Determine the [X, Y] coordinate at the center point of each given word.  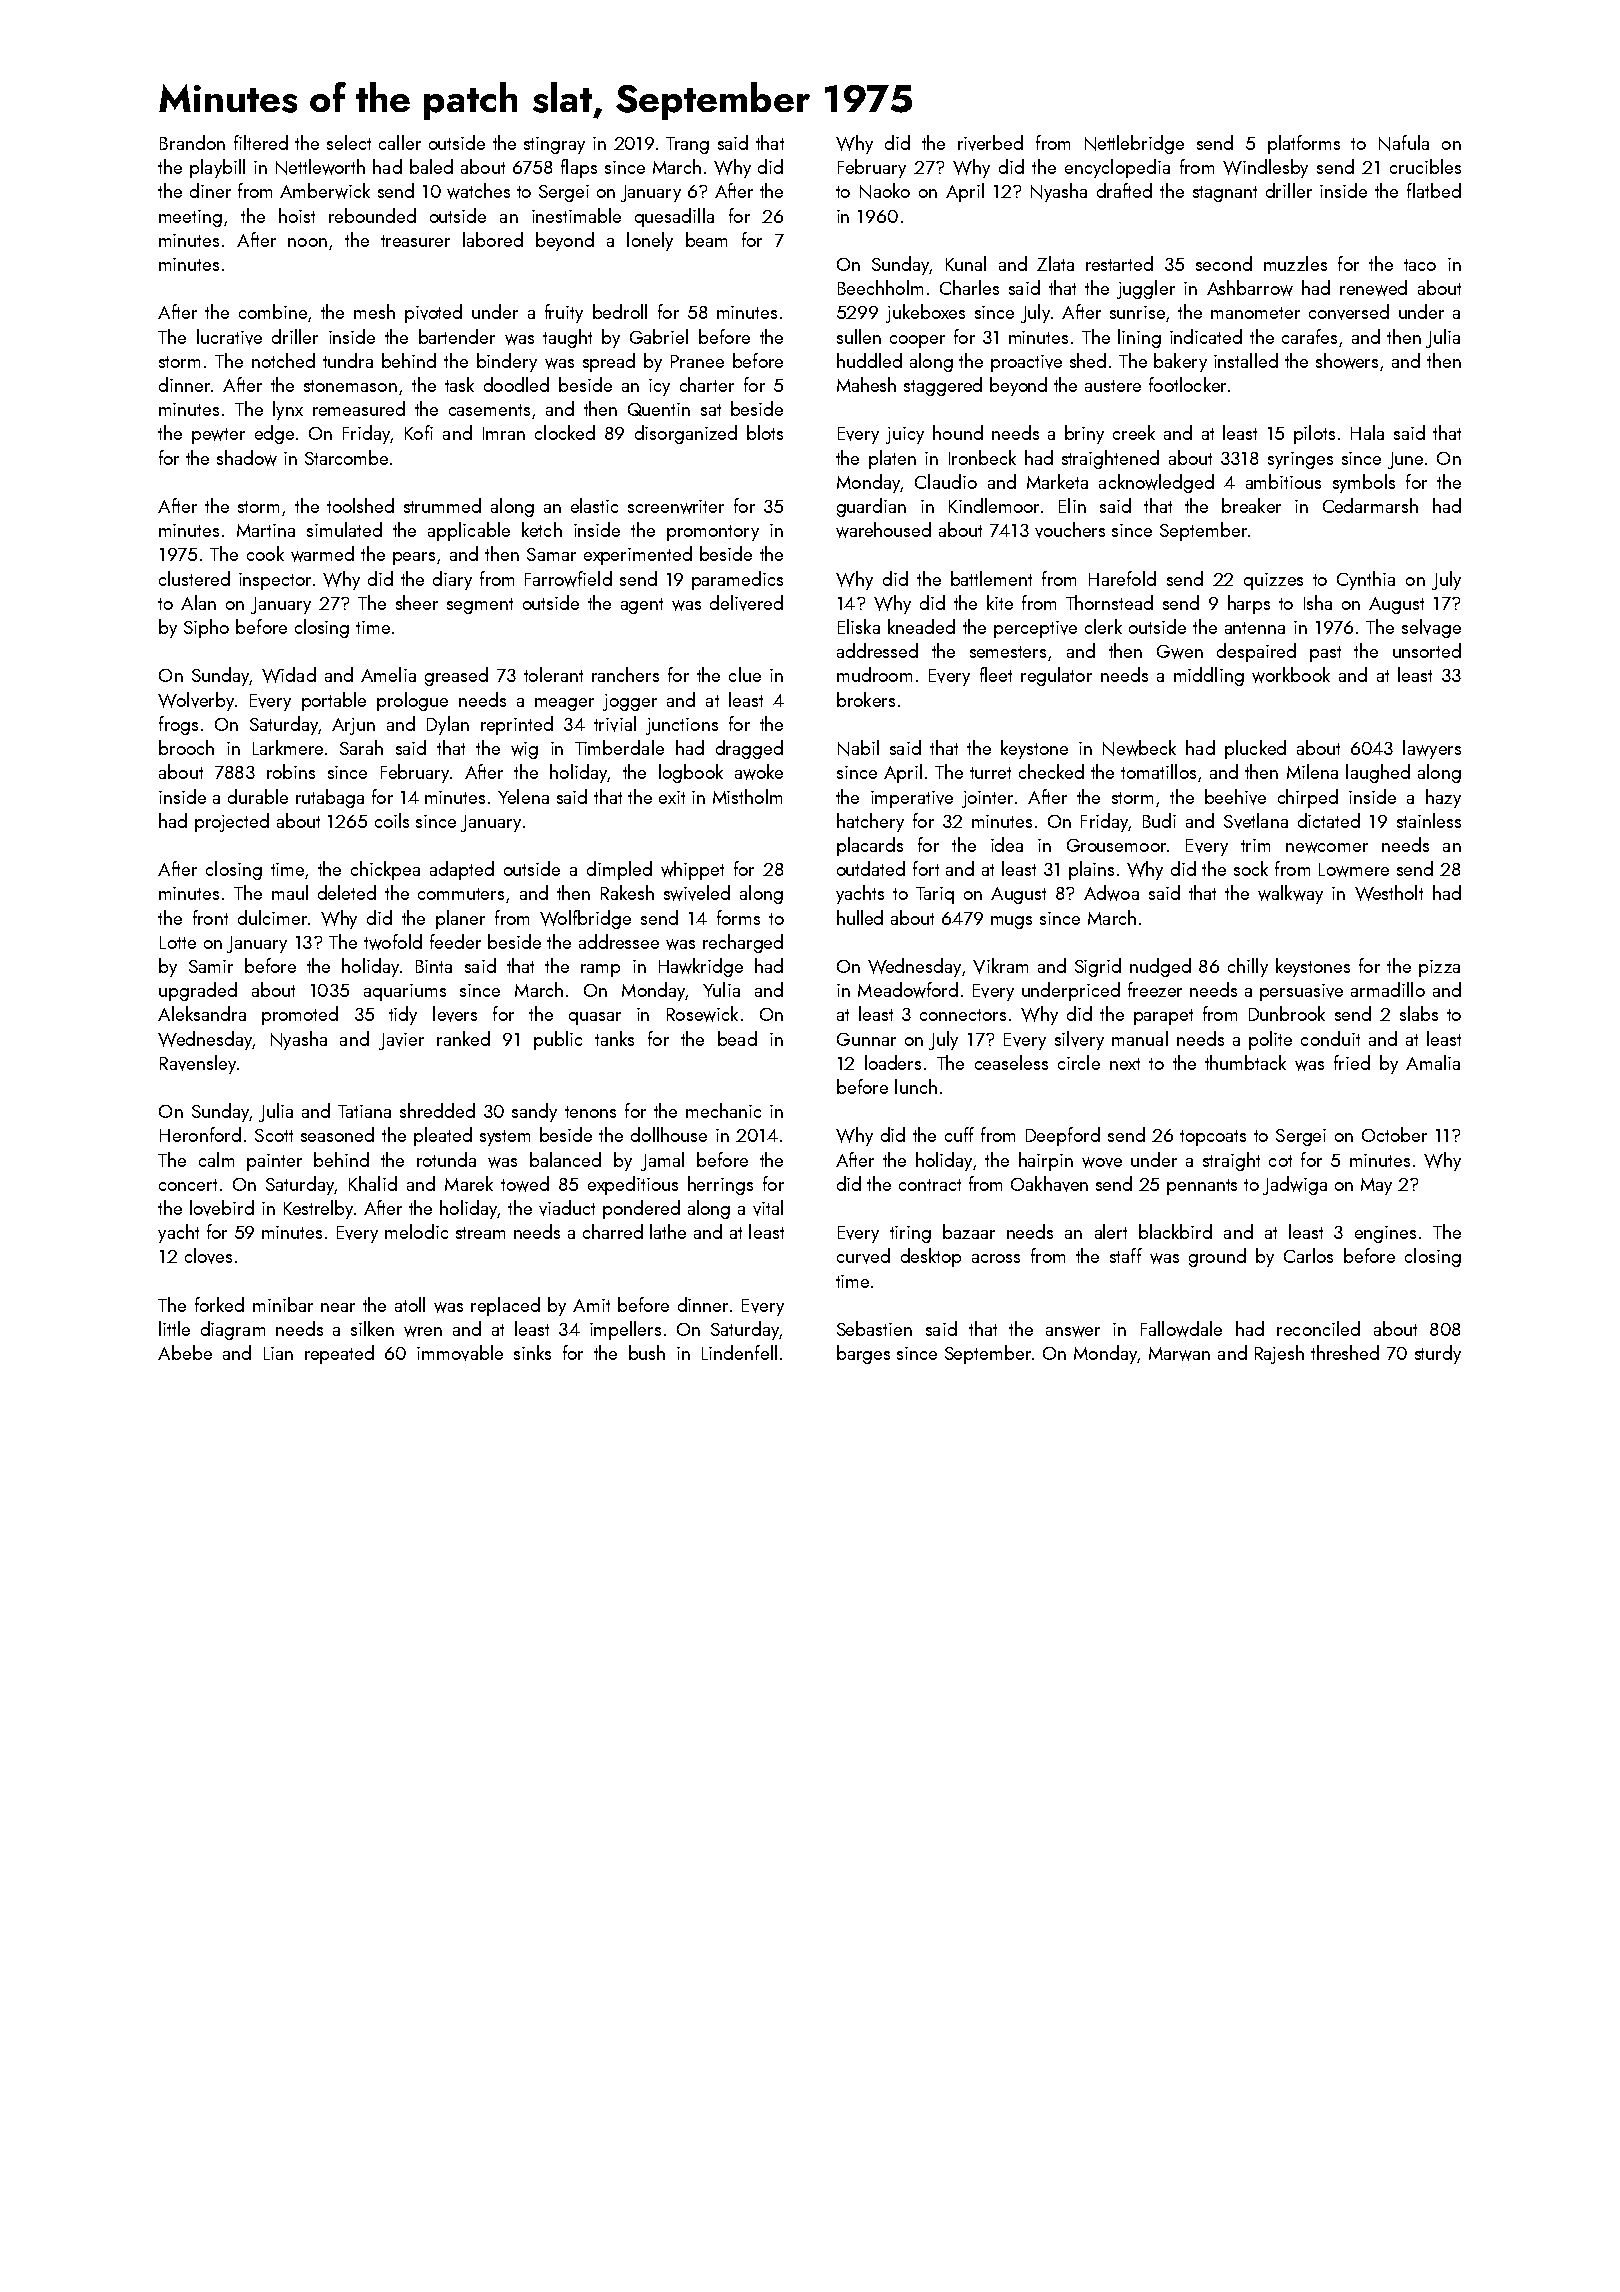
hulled [860, 917]
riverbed [990, 143]
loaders [893, 1062]
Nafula [1404, 143]
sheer [417, 602]
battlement [991, 578]
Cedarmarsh [1370, 505]
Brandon [192, 142]
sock [1251, 868]
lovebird [222, 1208]
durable [258, 796]
